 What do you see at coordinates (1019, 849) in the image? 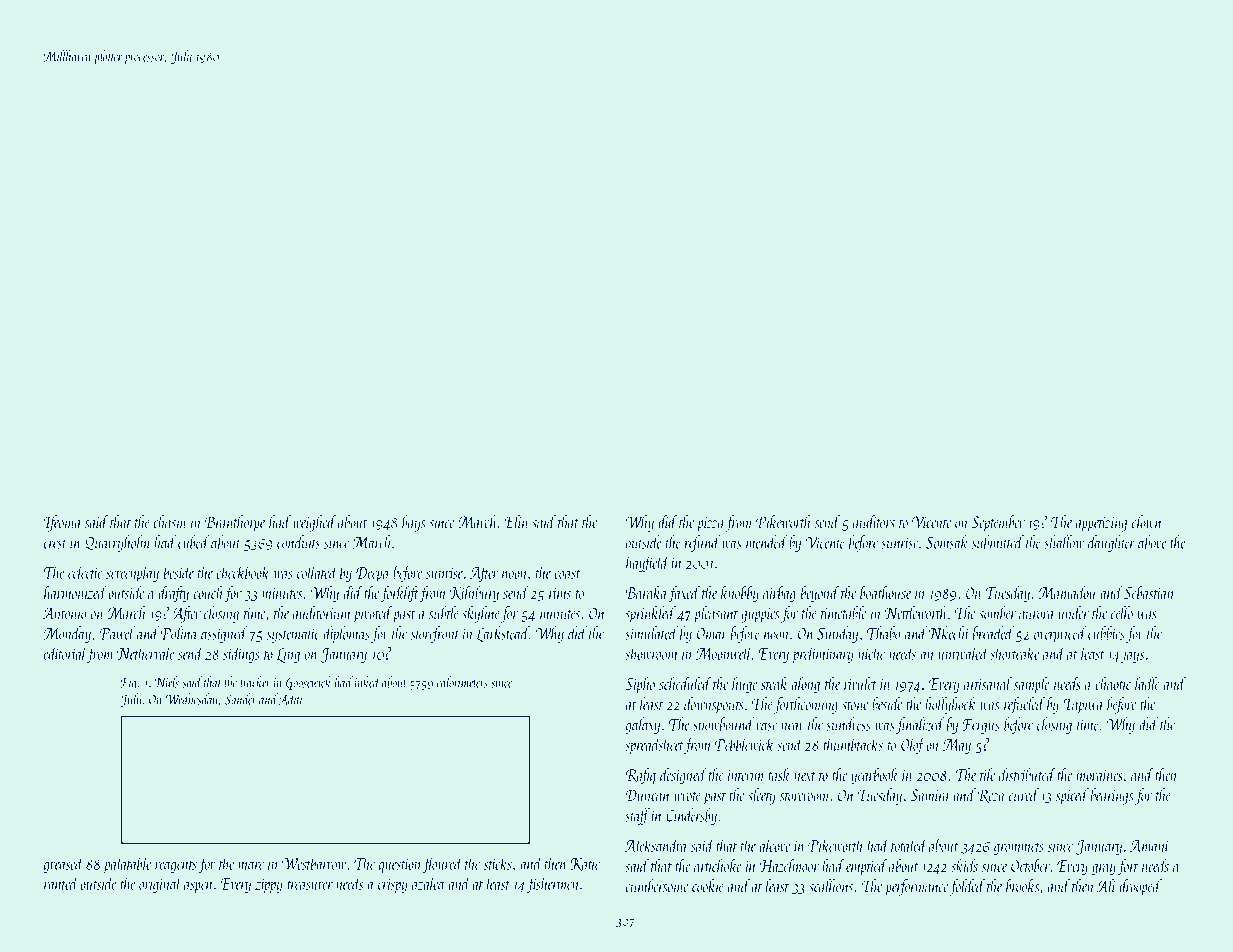
I see `grommets` at bounding box center [1019, 849].
